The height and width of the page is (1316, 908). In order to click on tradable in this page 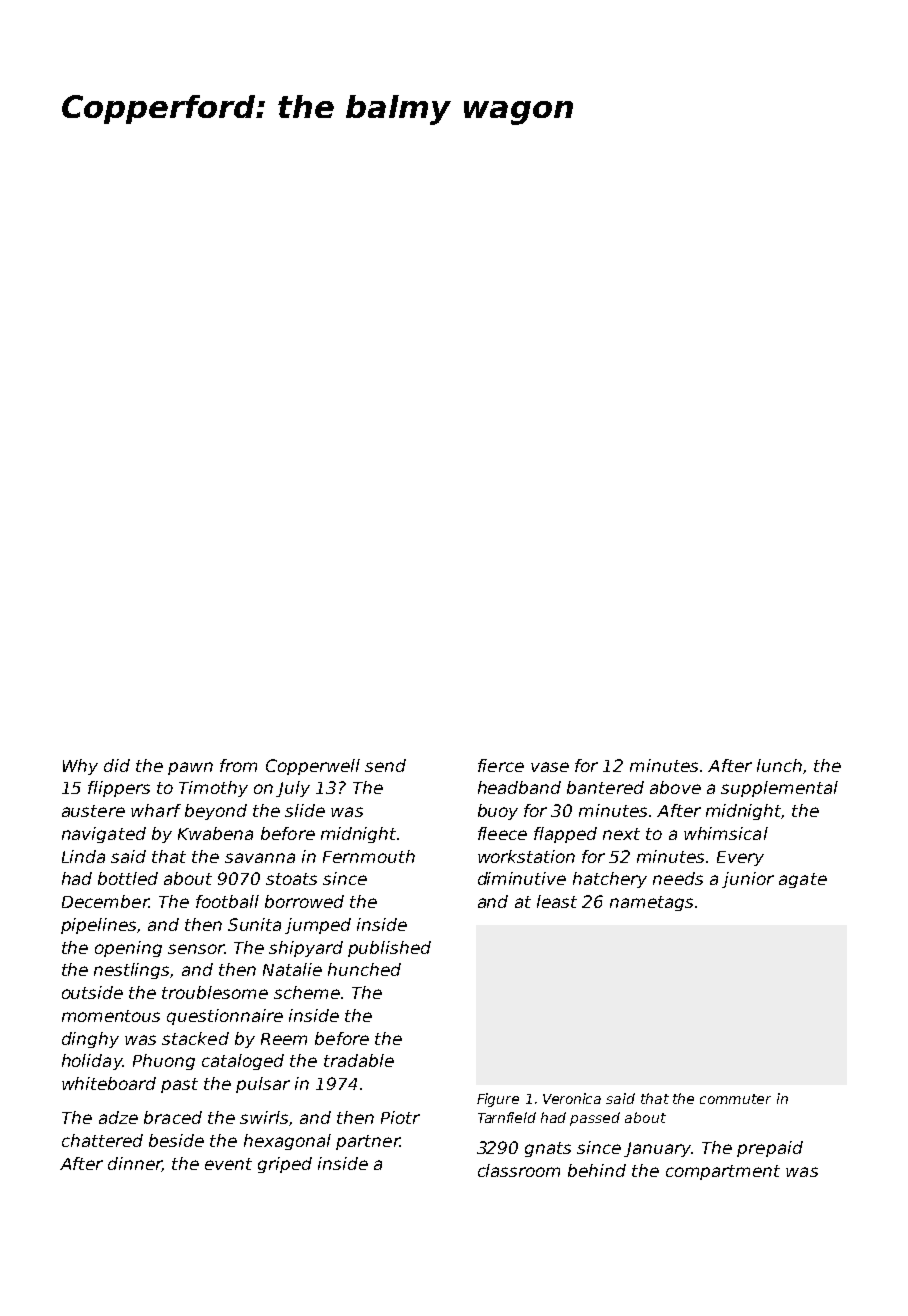, I will do `click(359, 1060)`.
